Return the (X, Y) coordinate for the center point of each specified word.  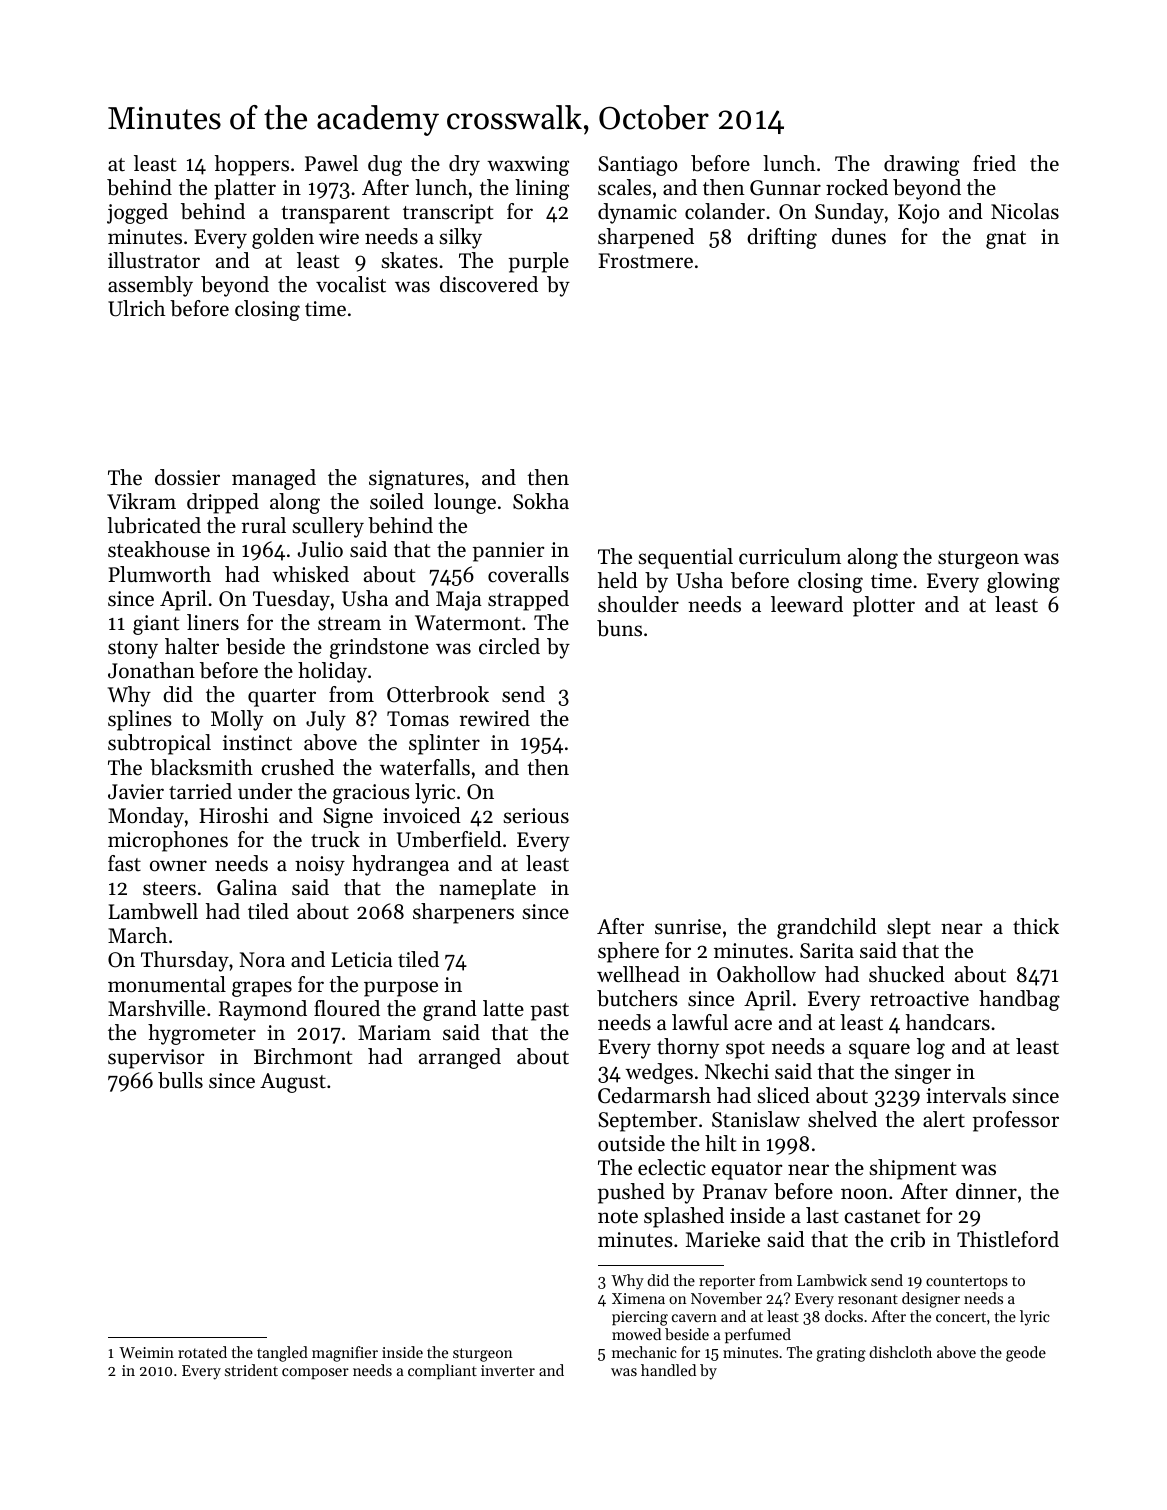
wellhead (638, 974)
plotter (884, 606)
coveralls (528, 574)
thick (1036, 926)
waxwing (528, 166)
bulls (180, 1080)
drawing (921, 165)
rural (264, 525)
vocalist (351, 284)
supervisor (156, 1059)
